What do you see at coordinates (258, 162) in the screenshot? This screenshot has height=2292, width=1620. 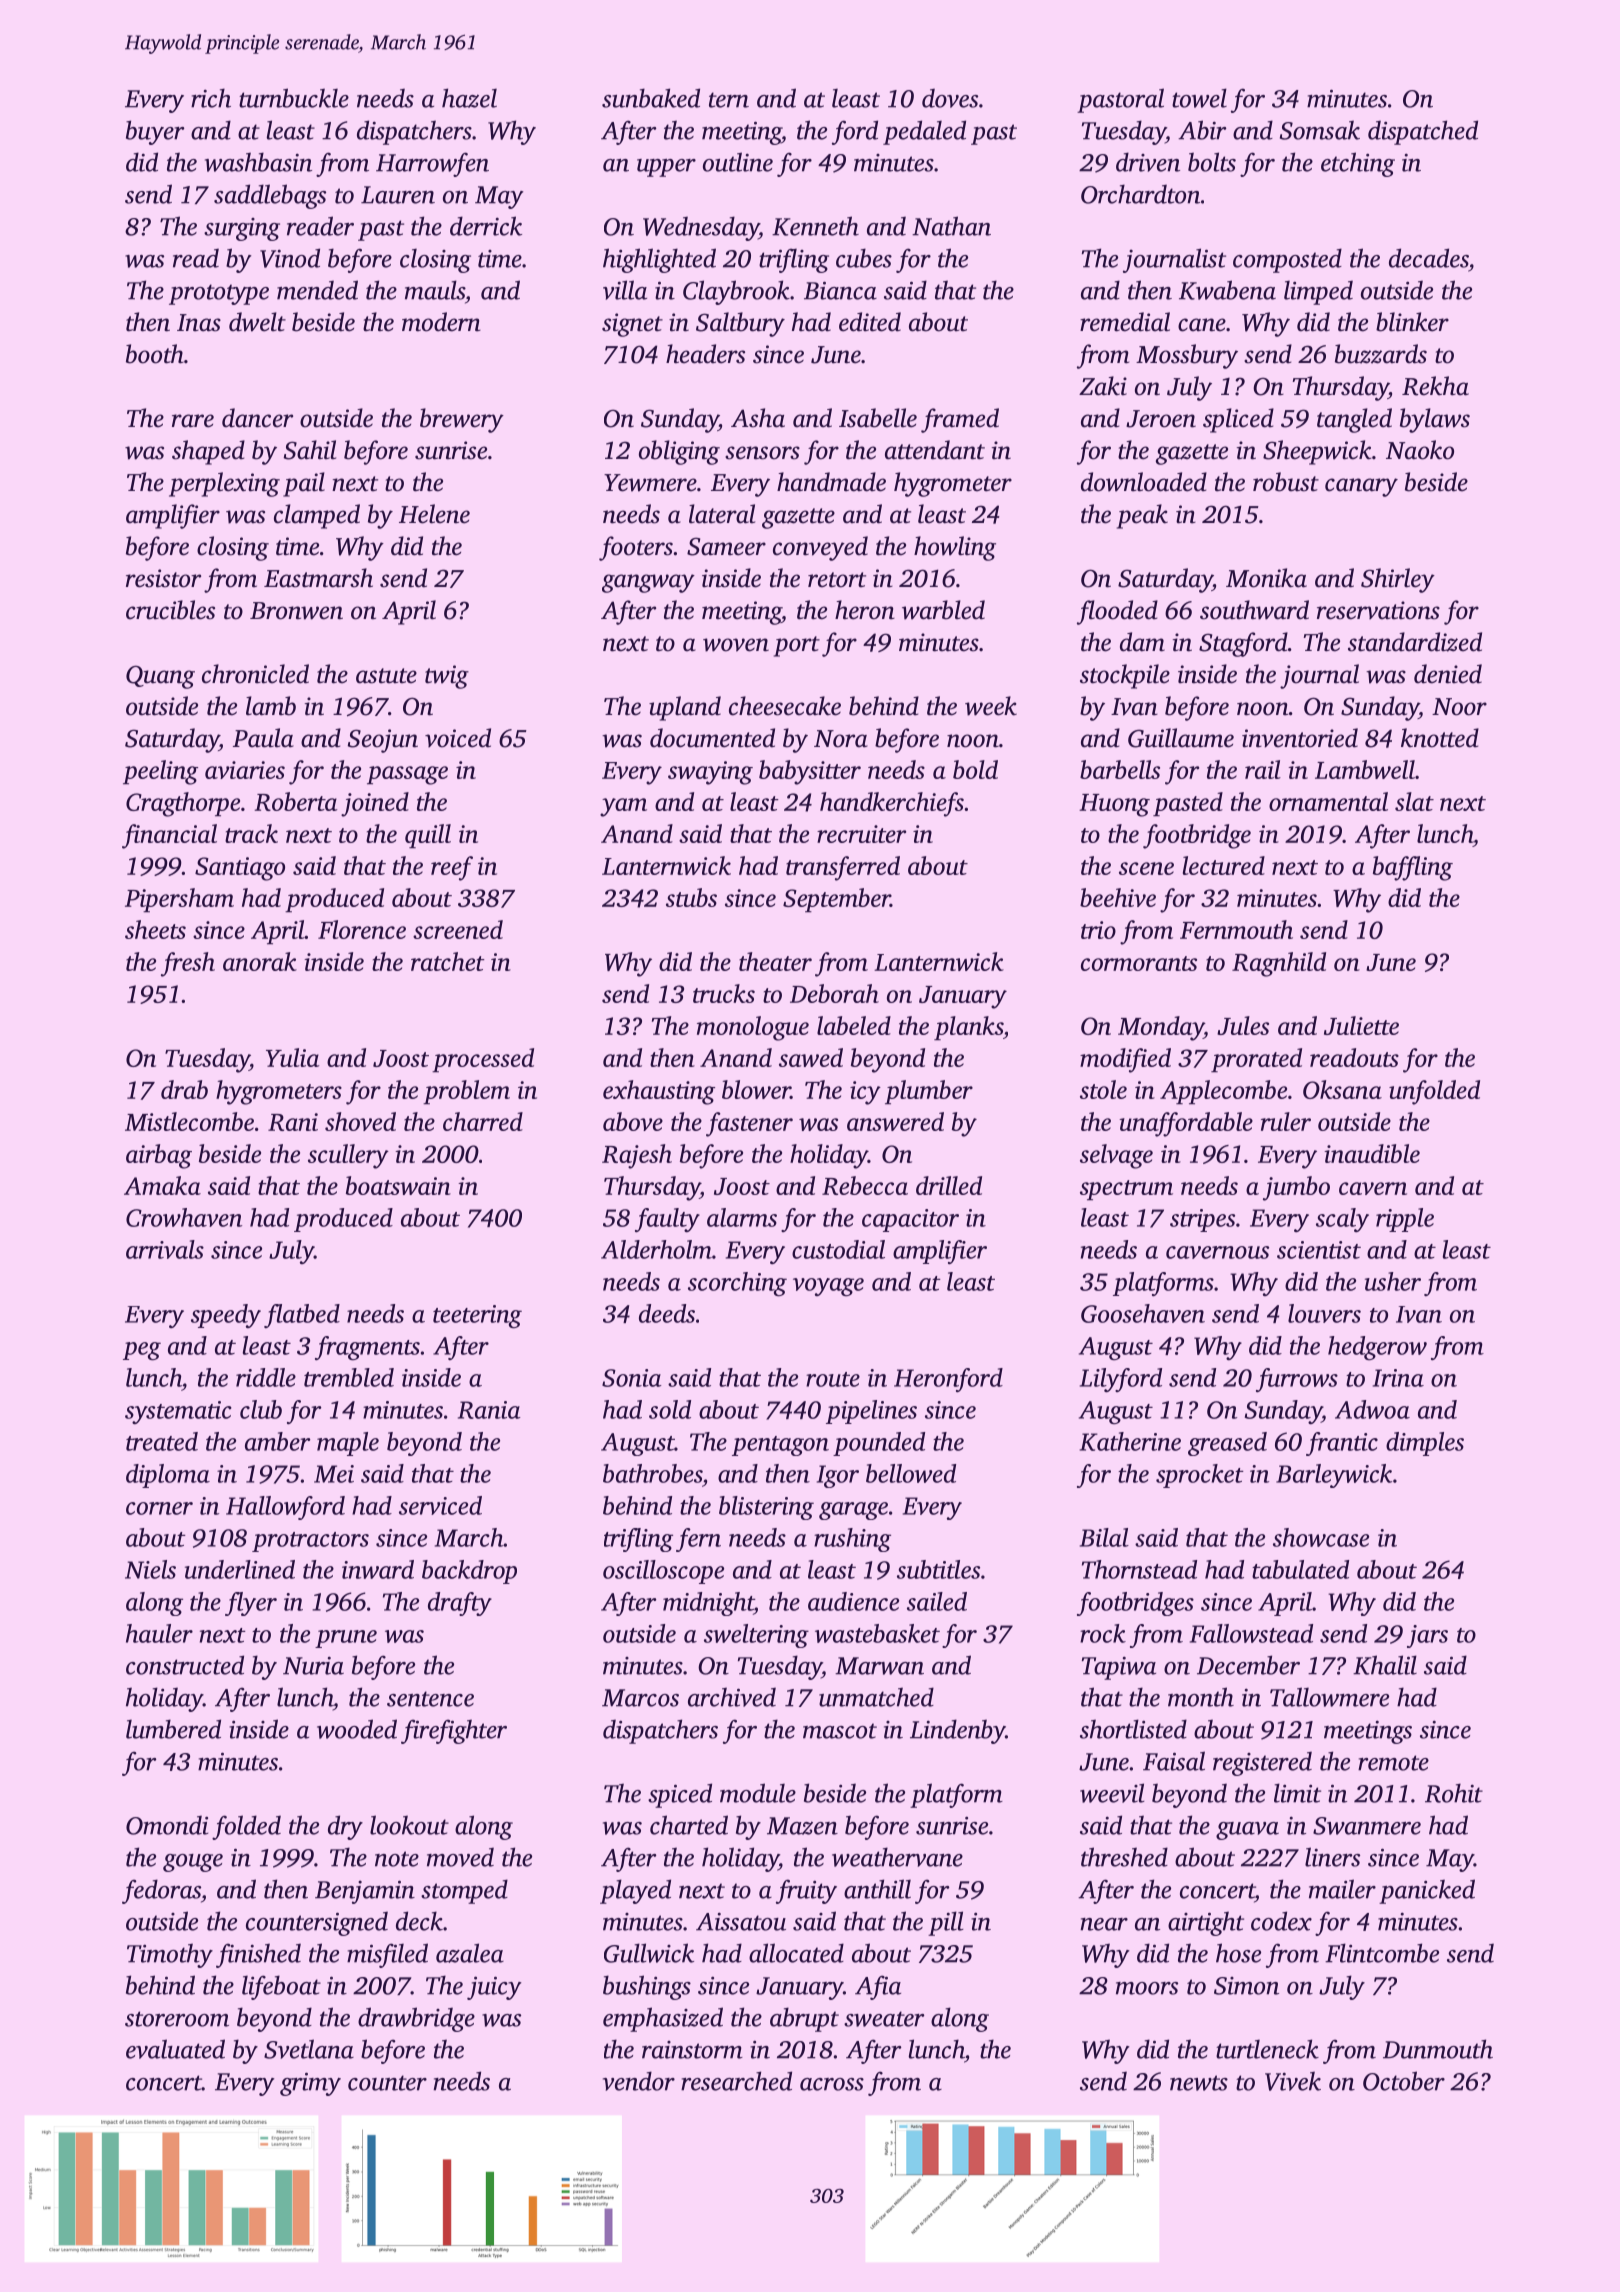 I see `washbasin` at bounding box center [258, 162].
